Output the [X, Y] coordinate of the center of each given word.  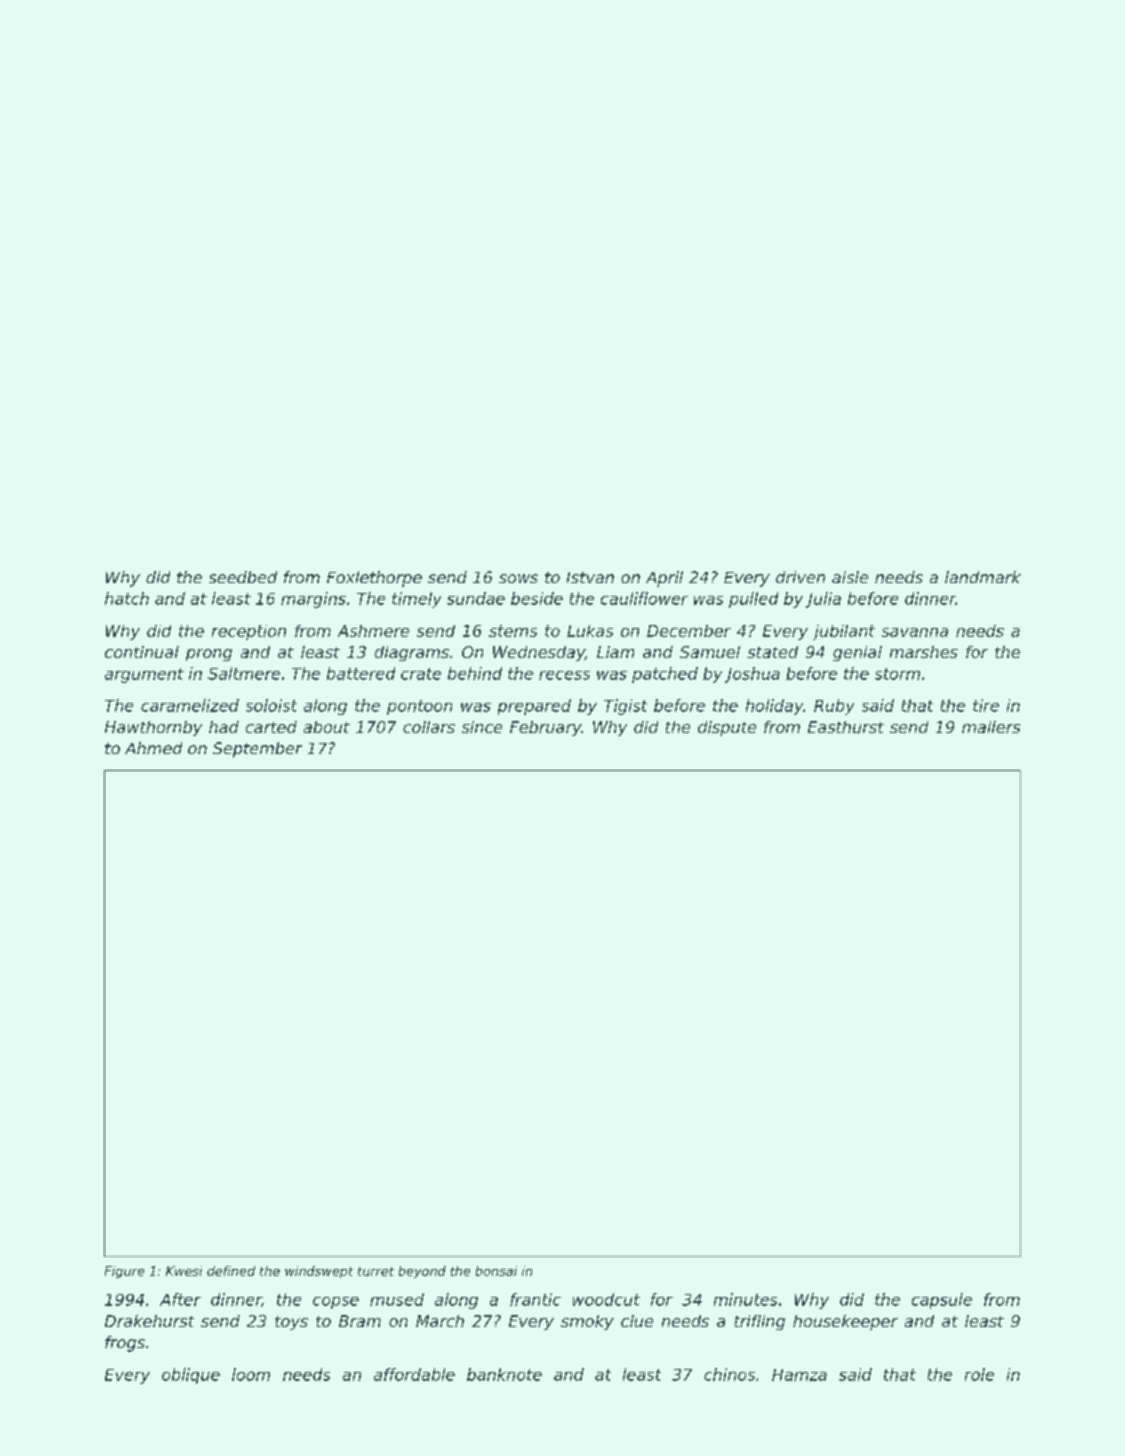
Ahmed [153, 748]
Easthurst [846, 727]
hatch [127, 598]
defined [231, 1271]
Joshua [752, 675]
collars [429, 727]
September [257, 750]
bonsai [496, 1271]
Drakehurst [149, 1321]
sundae [476, 598]
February [545, 728]
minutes [745, 1299]
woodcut [606, 1299]
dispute [727, 728]
